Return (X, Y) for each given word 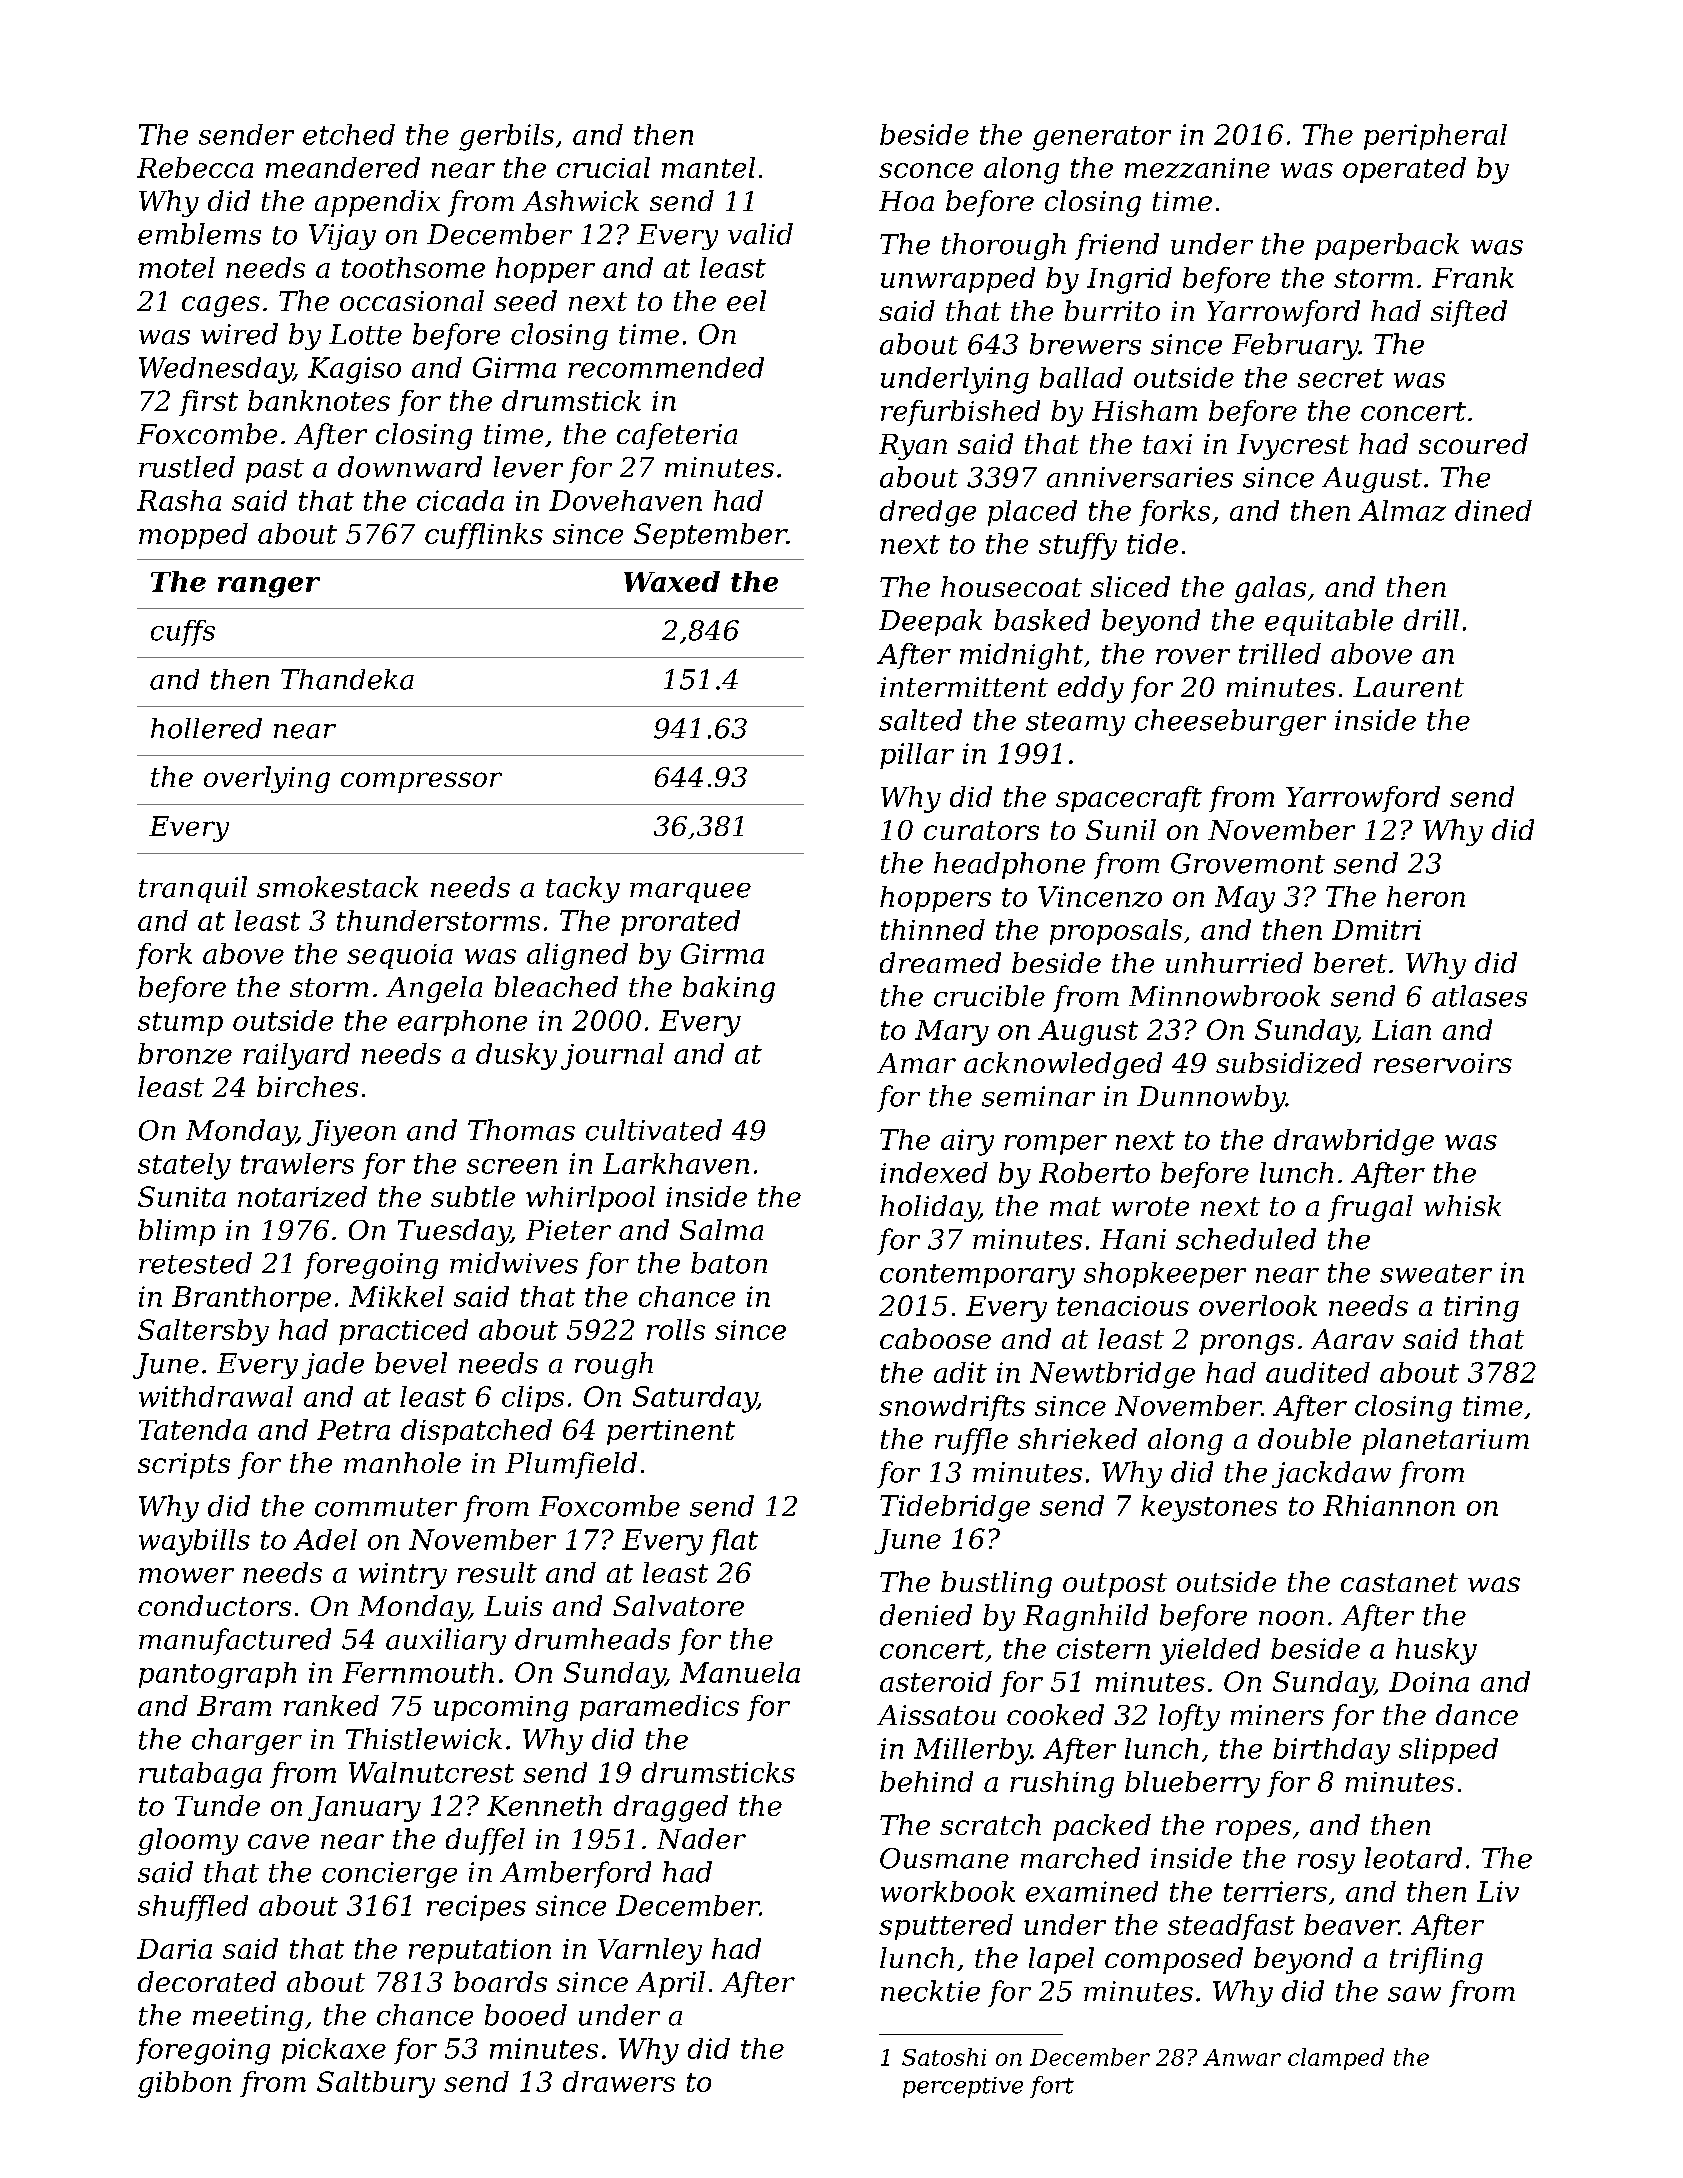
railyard (296, 1056)
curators (981, 830)
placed (1032, 513)
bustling (996, 1584)
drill (1431, 620)
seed (525, 300)
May (1245, 899)
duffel (485, 1841)
